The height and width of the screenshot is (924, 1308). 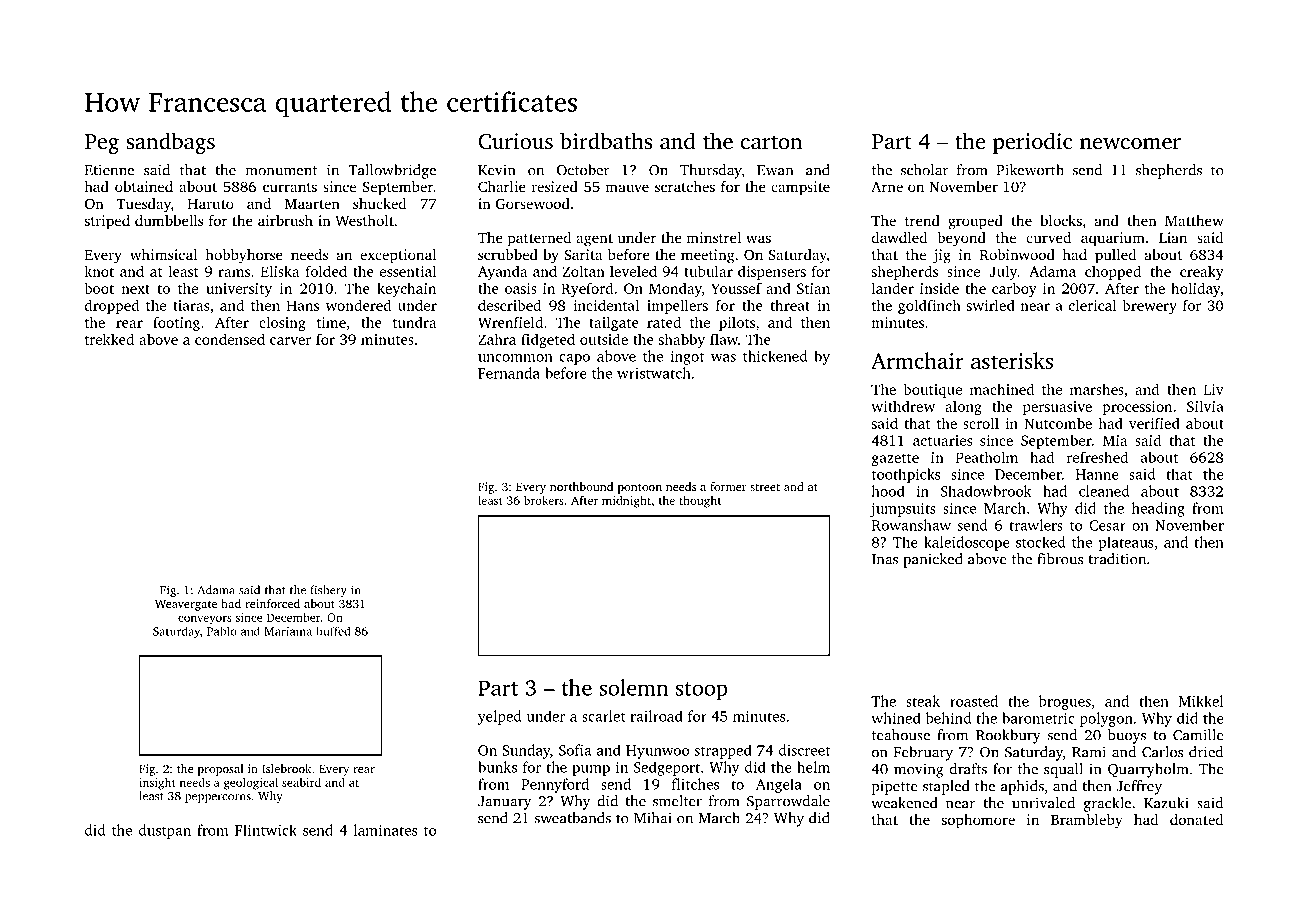 What do you see at coordinates (581, 486) in the screenshot?
I see `northbound` at bounding box center [581, 486].
